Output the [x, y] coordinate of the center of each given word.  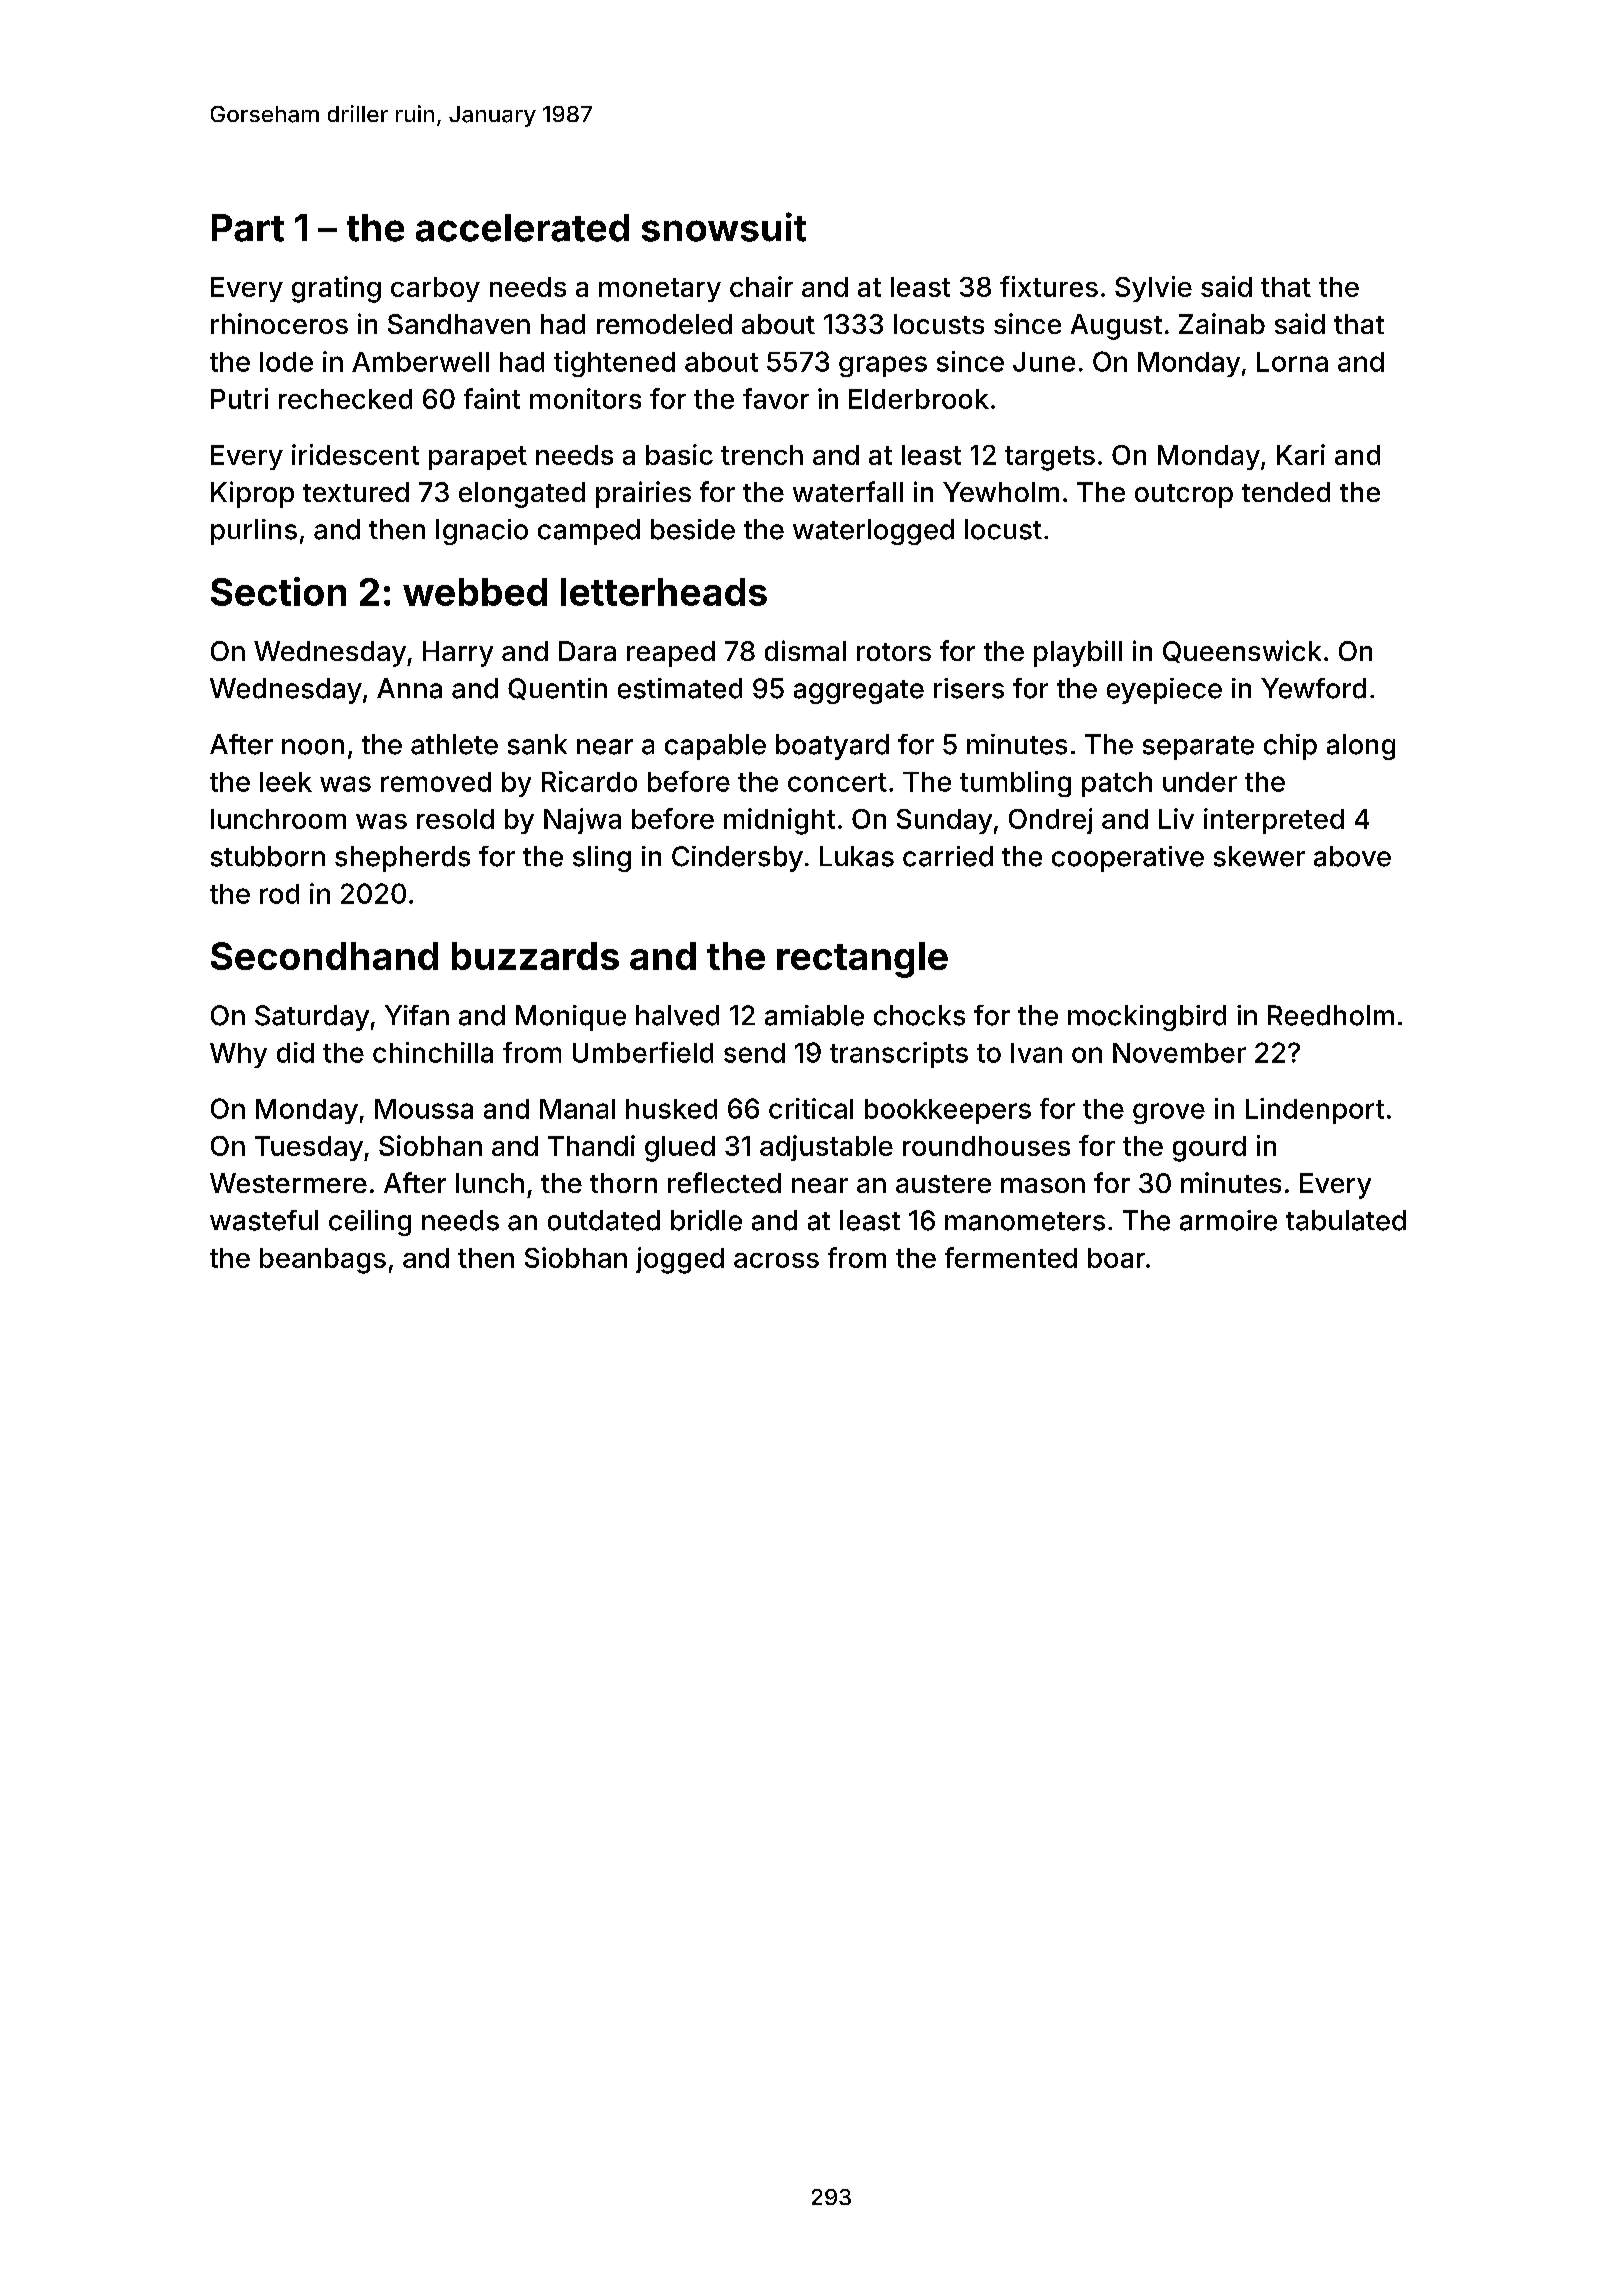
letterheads [664, 592]
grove [1169, 1113]
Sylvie [1153, 289]
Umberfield [643, 1052]
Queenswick [1242, 651]
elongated [522, 495]
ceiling [370, 1223]
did [295, 1052]
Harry [458, 654]
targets [1050, 458]
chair [761, 286]
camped [589, 532]
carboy [435, 289]
